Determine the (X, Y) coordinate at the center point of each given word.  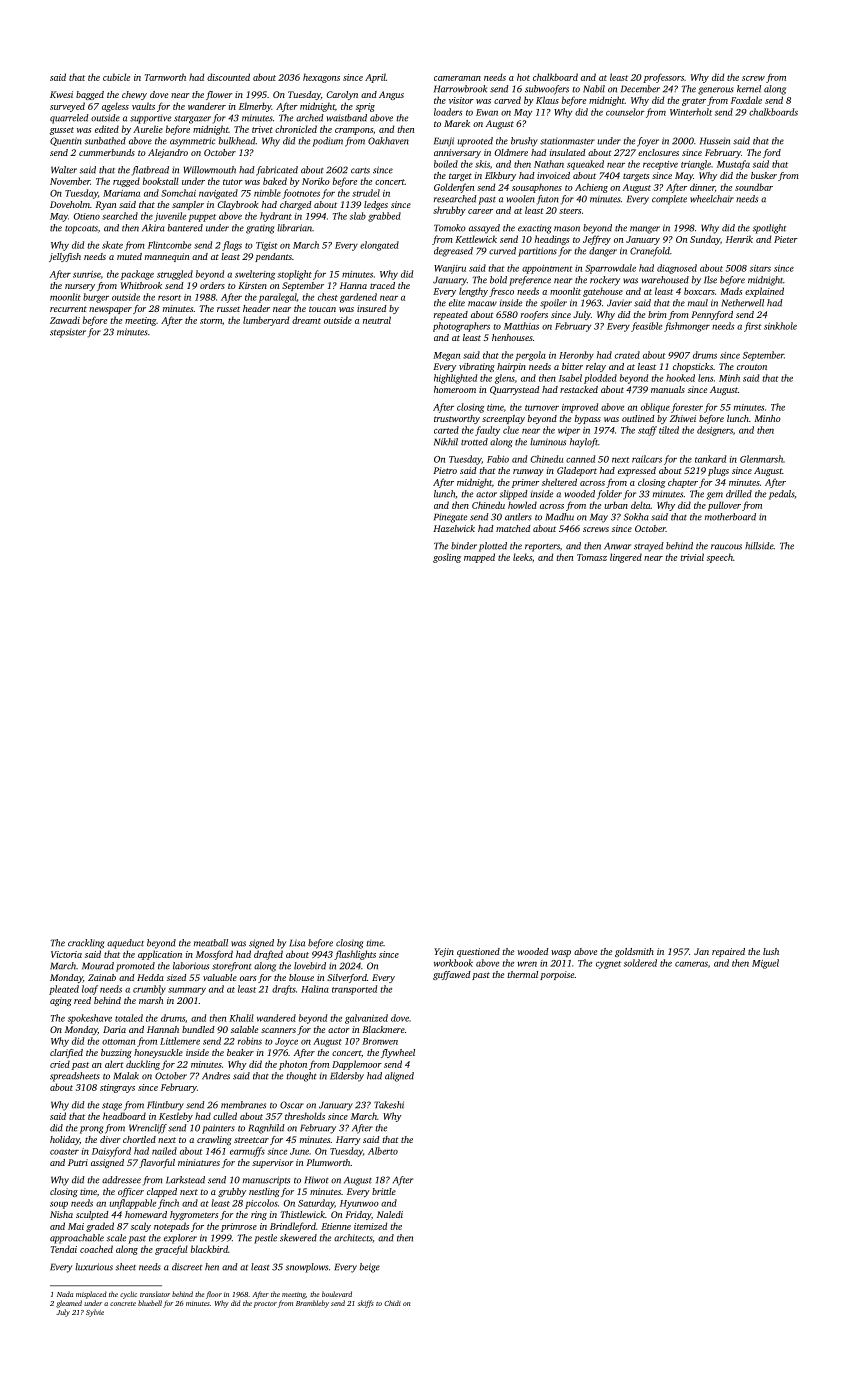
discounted (228, 77)
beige (370, 1268)
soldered (640, 963)
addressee (121, 1180)
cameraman (457, 78)
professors (663, 78)
